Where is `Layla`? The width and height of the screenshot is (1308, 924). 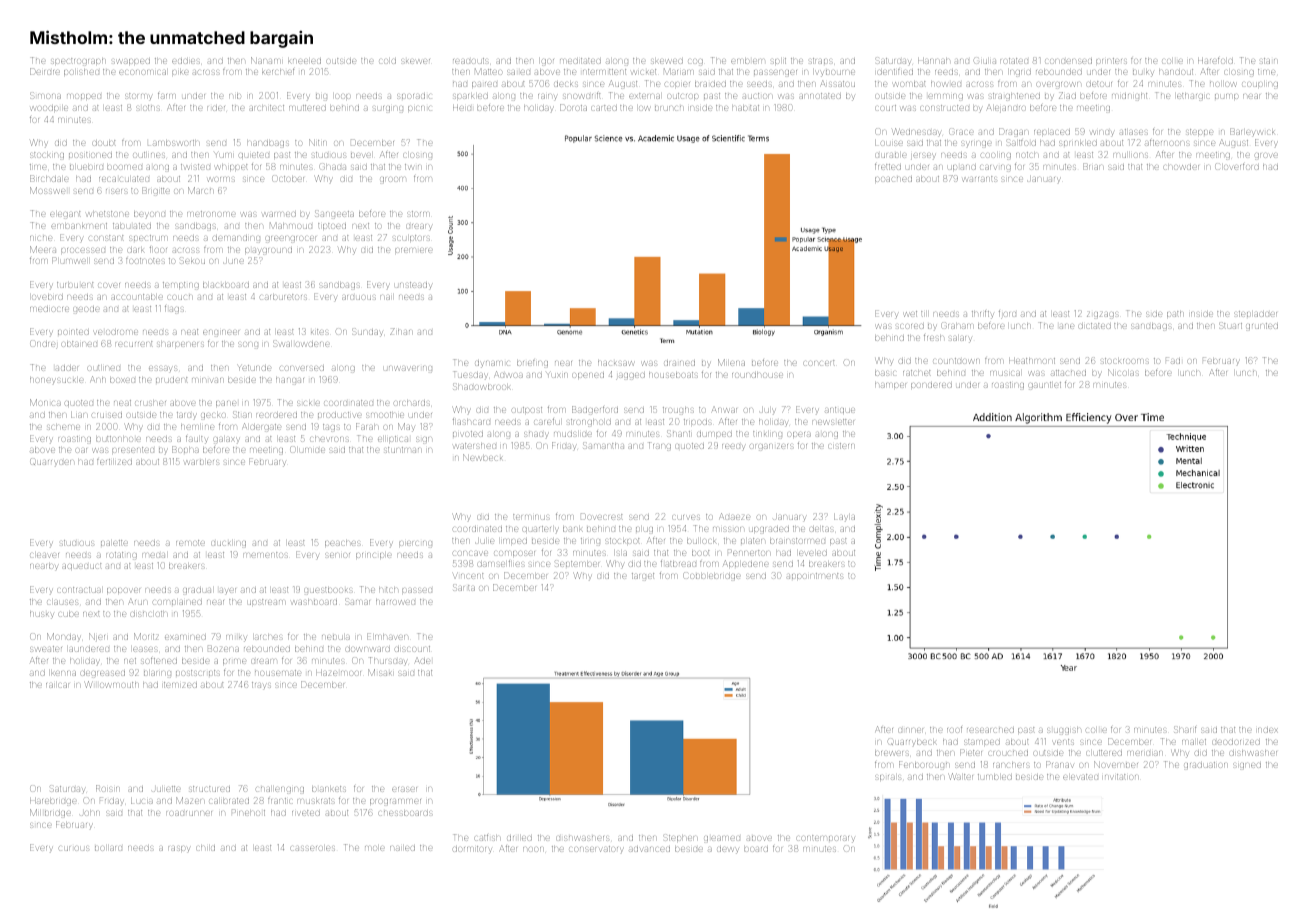 Layla is located at coordinates (844, 518).
